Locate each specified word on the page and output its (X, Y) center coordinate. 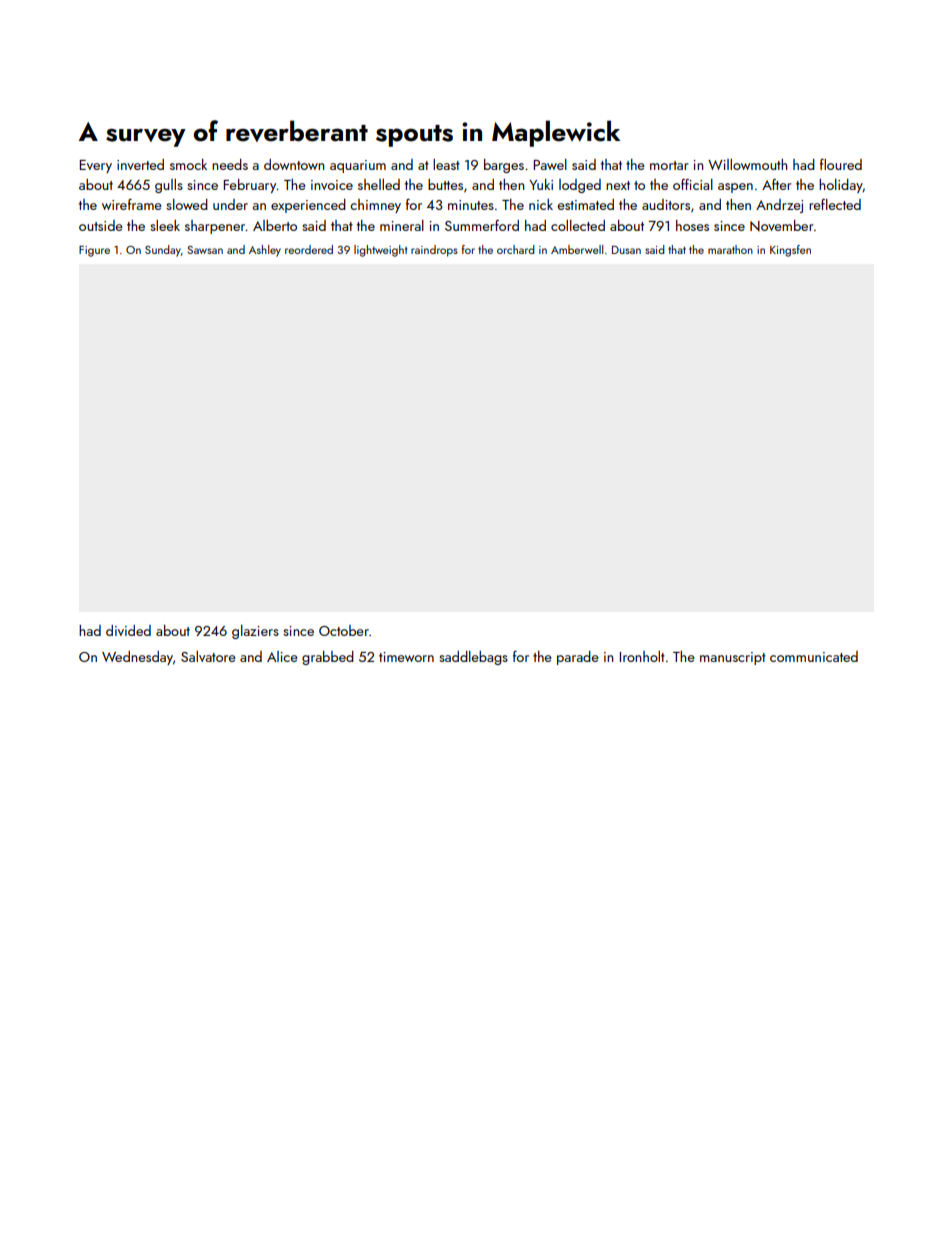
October (344, 630)
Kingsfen (790, 251)
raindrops (434, 251)
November (782, 225)
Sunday (163, 251)
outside (101, 225)
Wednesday (137, 658)
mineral (402, 225)
